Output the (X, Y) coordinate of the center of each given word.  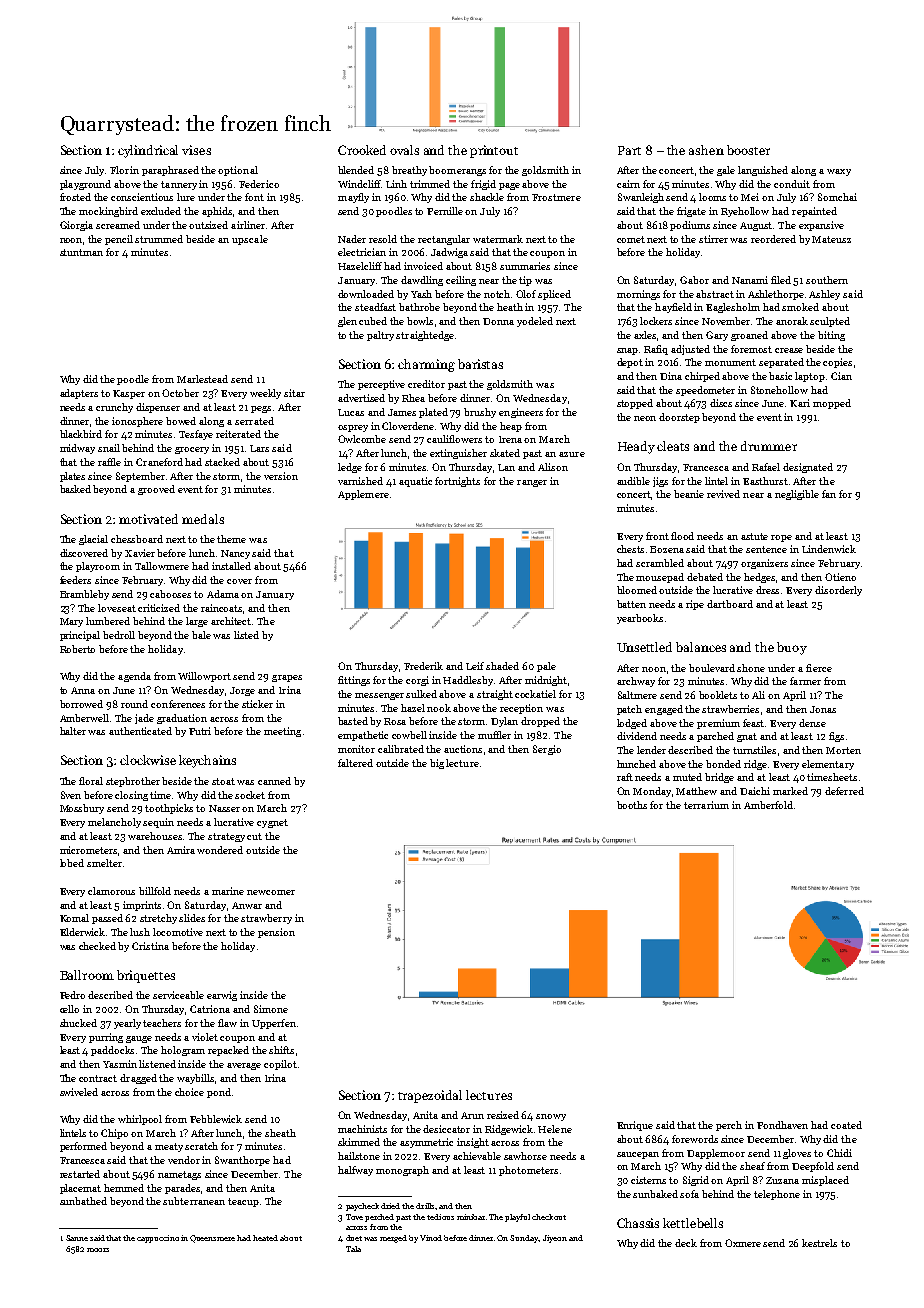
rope (781, 538)
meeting (282, 732)
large (197, 622)
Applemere (363, 495)
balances (701, 647)
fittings (354, 681)
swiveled (79, 1092)
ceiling (461, 281)
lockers (656, 321)
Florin (124, 170)
